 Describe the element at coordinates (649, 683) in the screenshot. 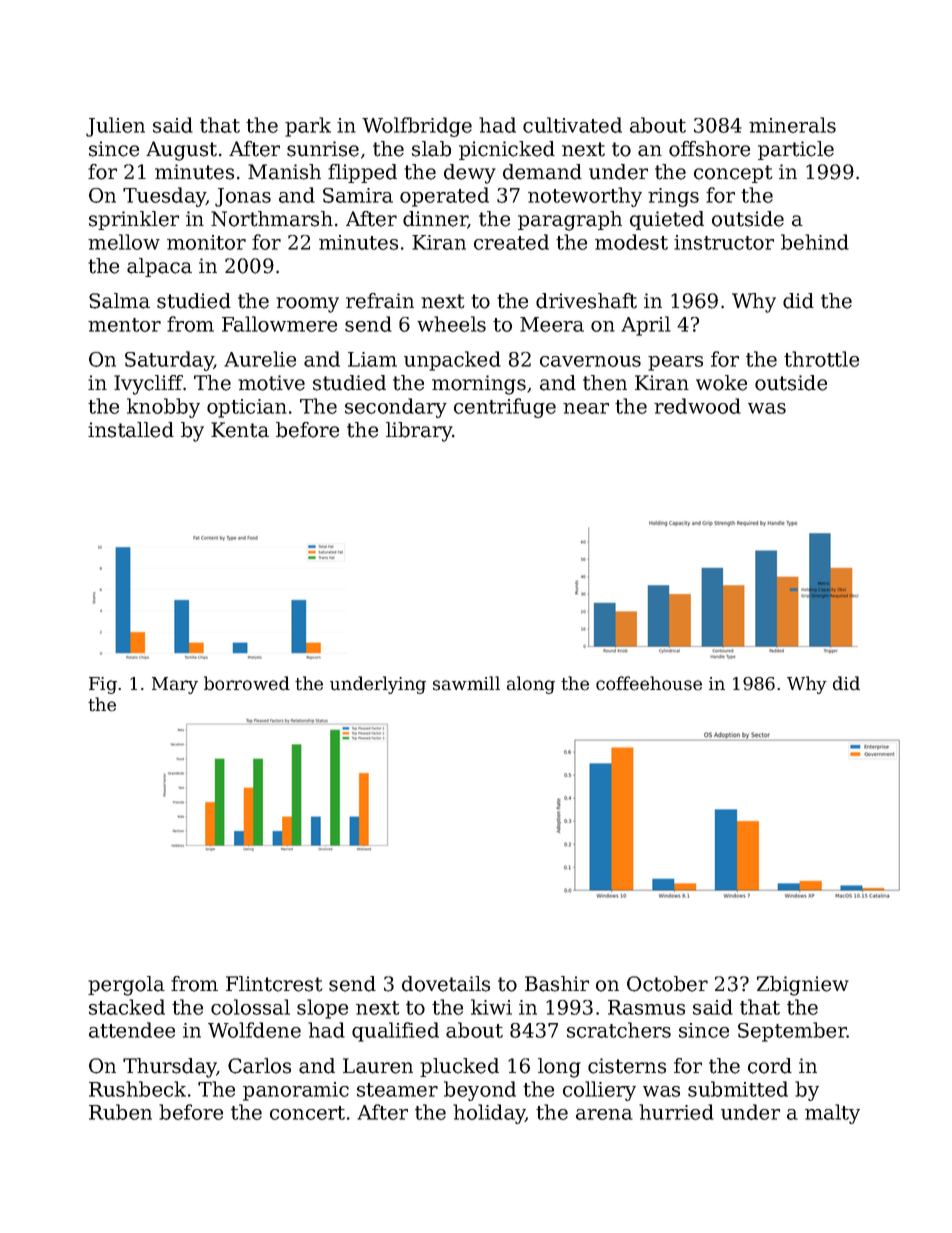

I see `coffeehouse` at that location.
